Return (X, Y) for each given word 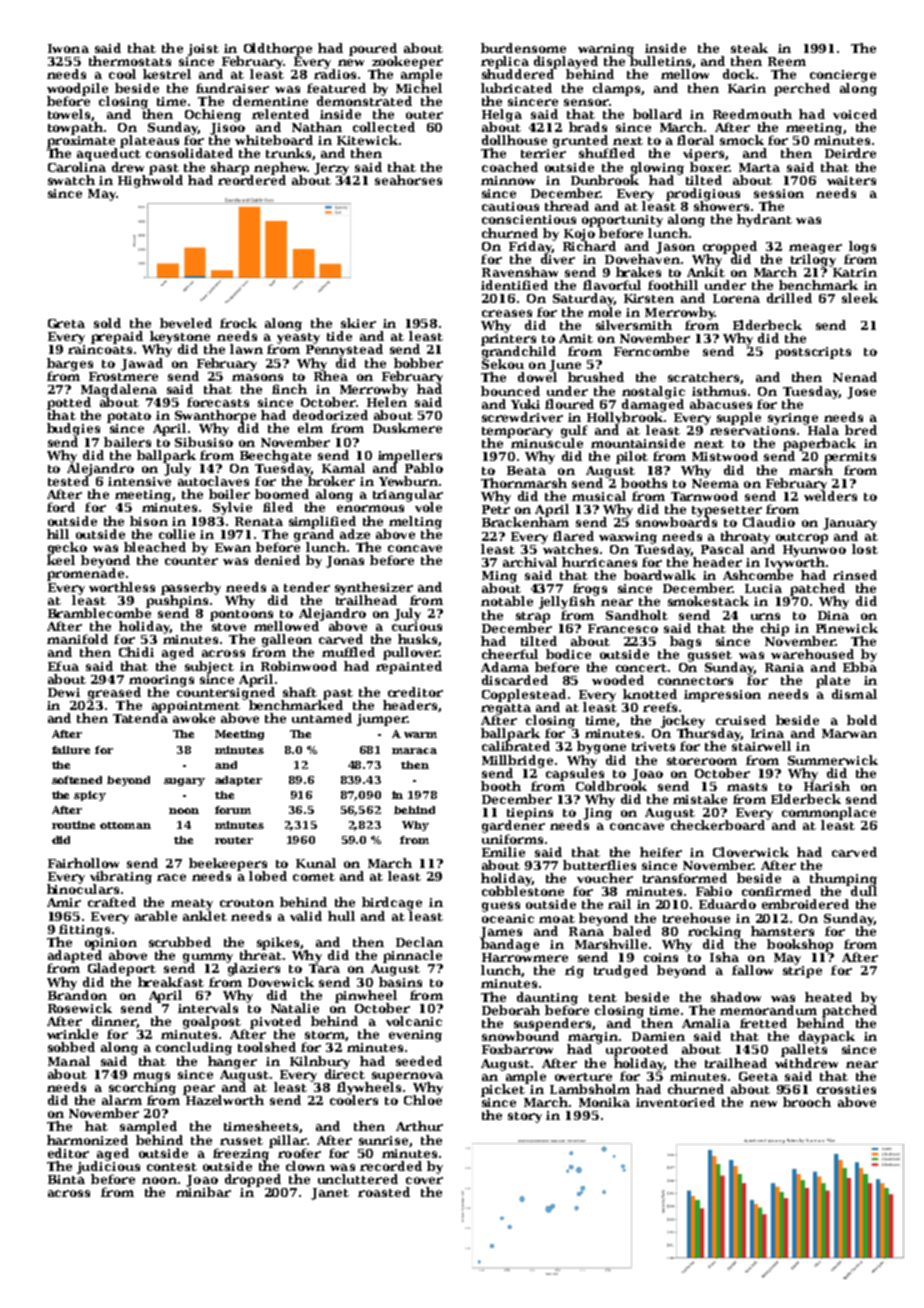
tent (603, 998)
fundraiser (232, 88)
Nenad (855, 377)
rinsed (855, 575)
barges (70, 364)
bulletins (660, 61)
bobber (418, 363)
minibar (203, 1192)
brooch (807, 1102)
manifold (77, 639)
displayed (566, 62)
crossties (846, 1089)
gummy (208, 958)
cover (424, 1180)
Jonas (345, 562)
